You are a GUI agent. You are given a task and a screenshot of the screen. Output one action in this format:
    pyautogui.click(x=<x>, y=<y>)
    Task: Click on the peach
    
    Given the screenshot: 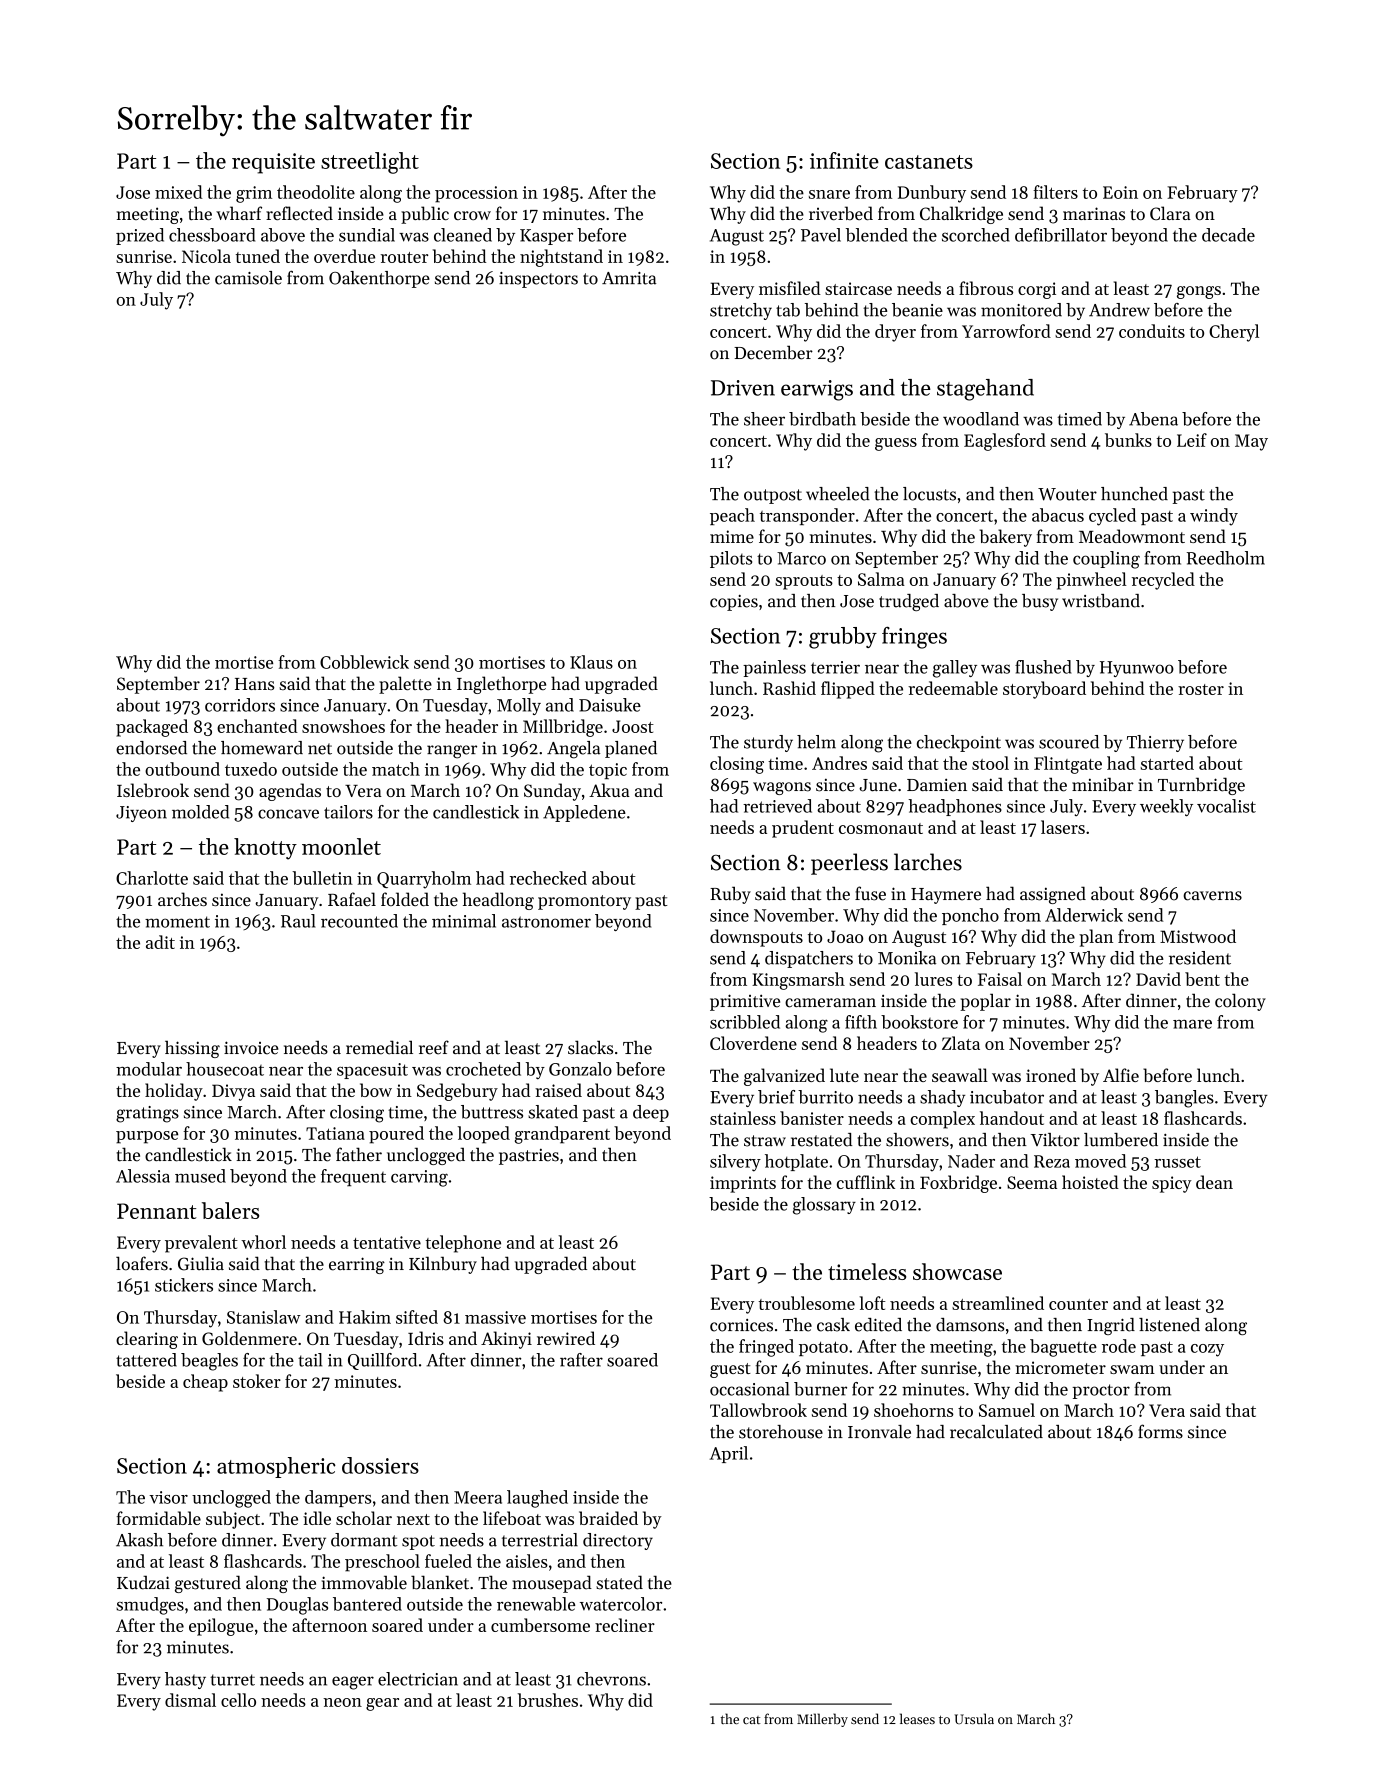 What is the action you would take?
    pyautogui.click(x=732, y=516)
